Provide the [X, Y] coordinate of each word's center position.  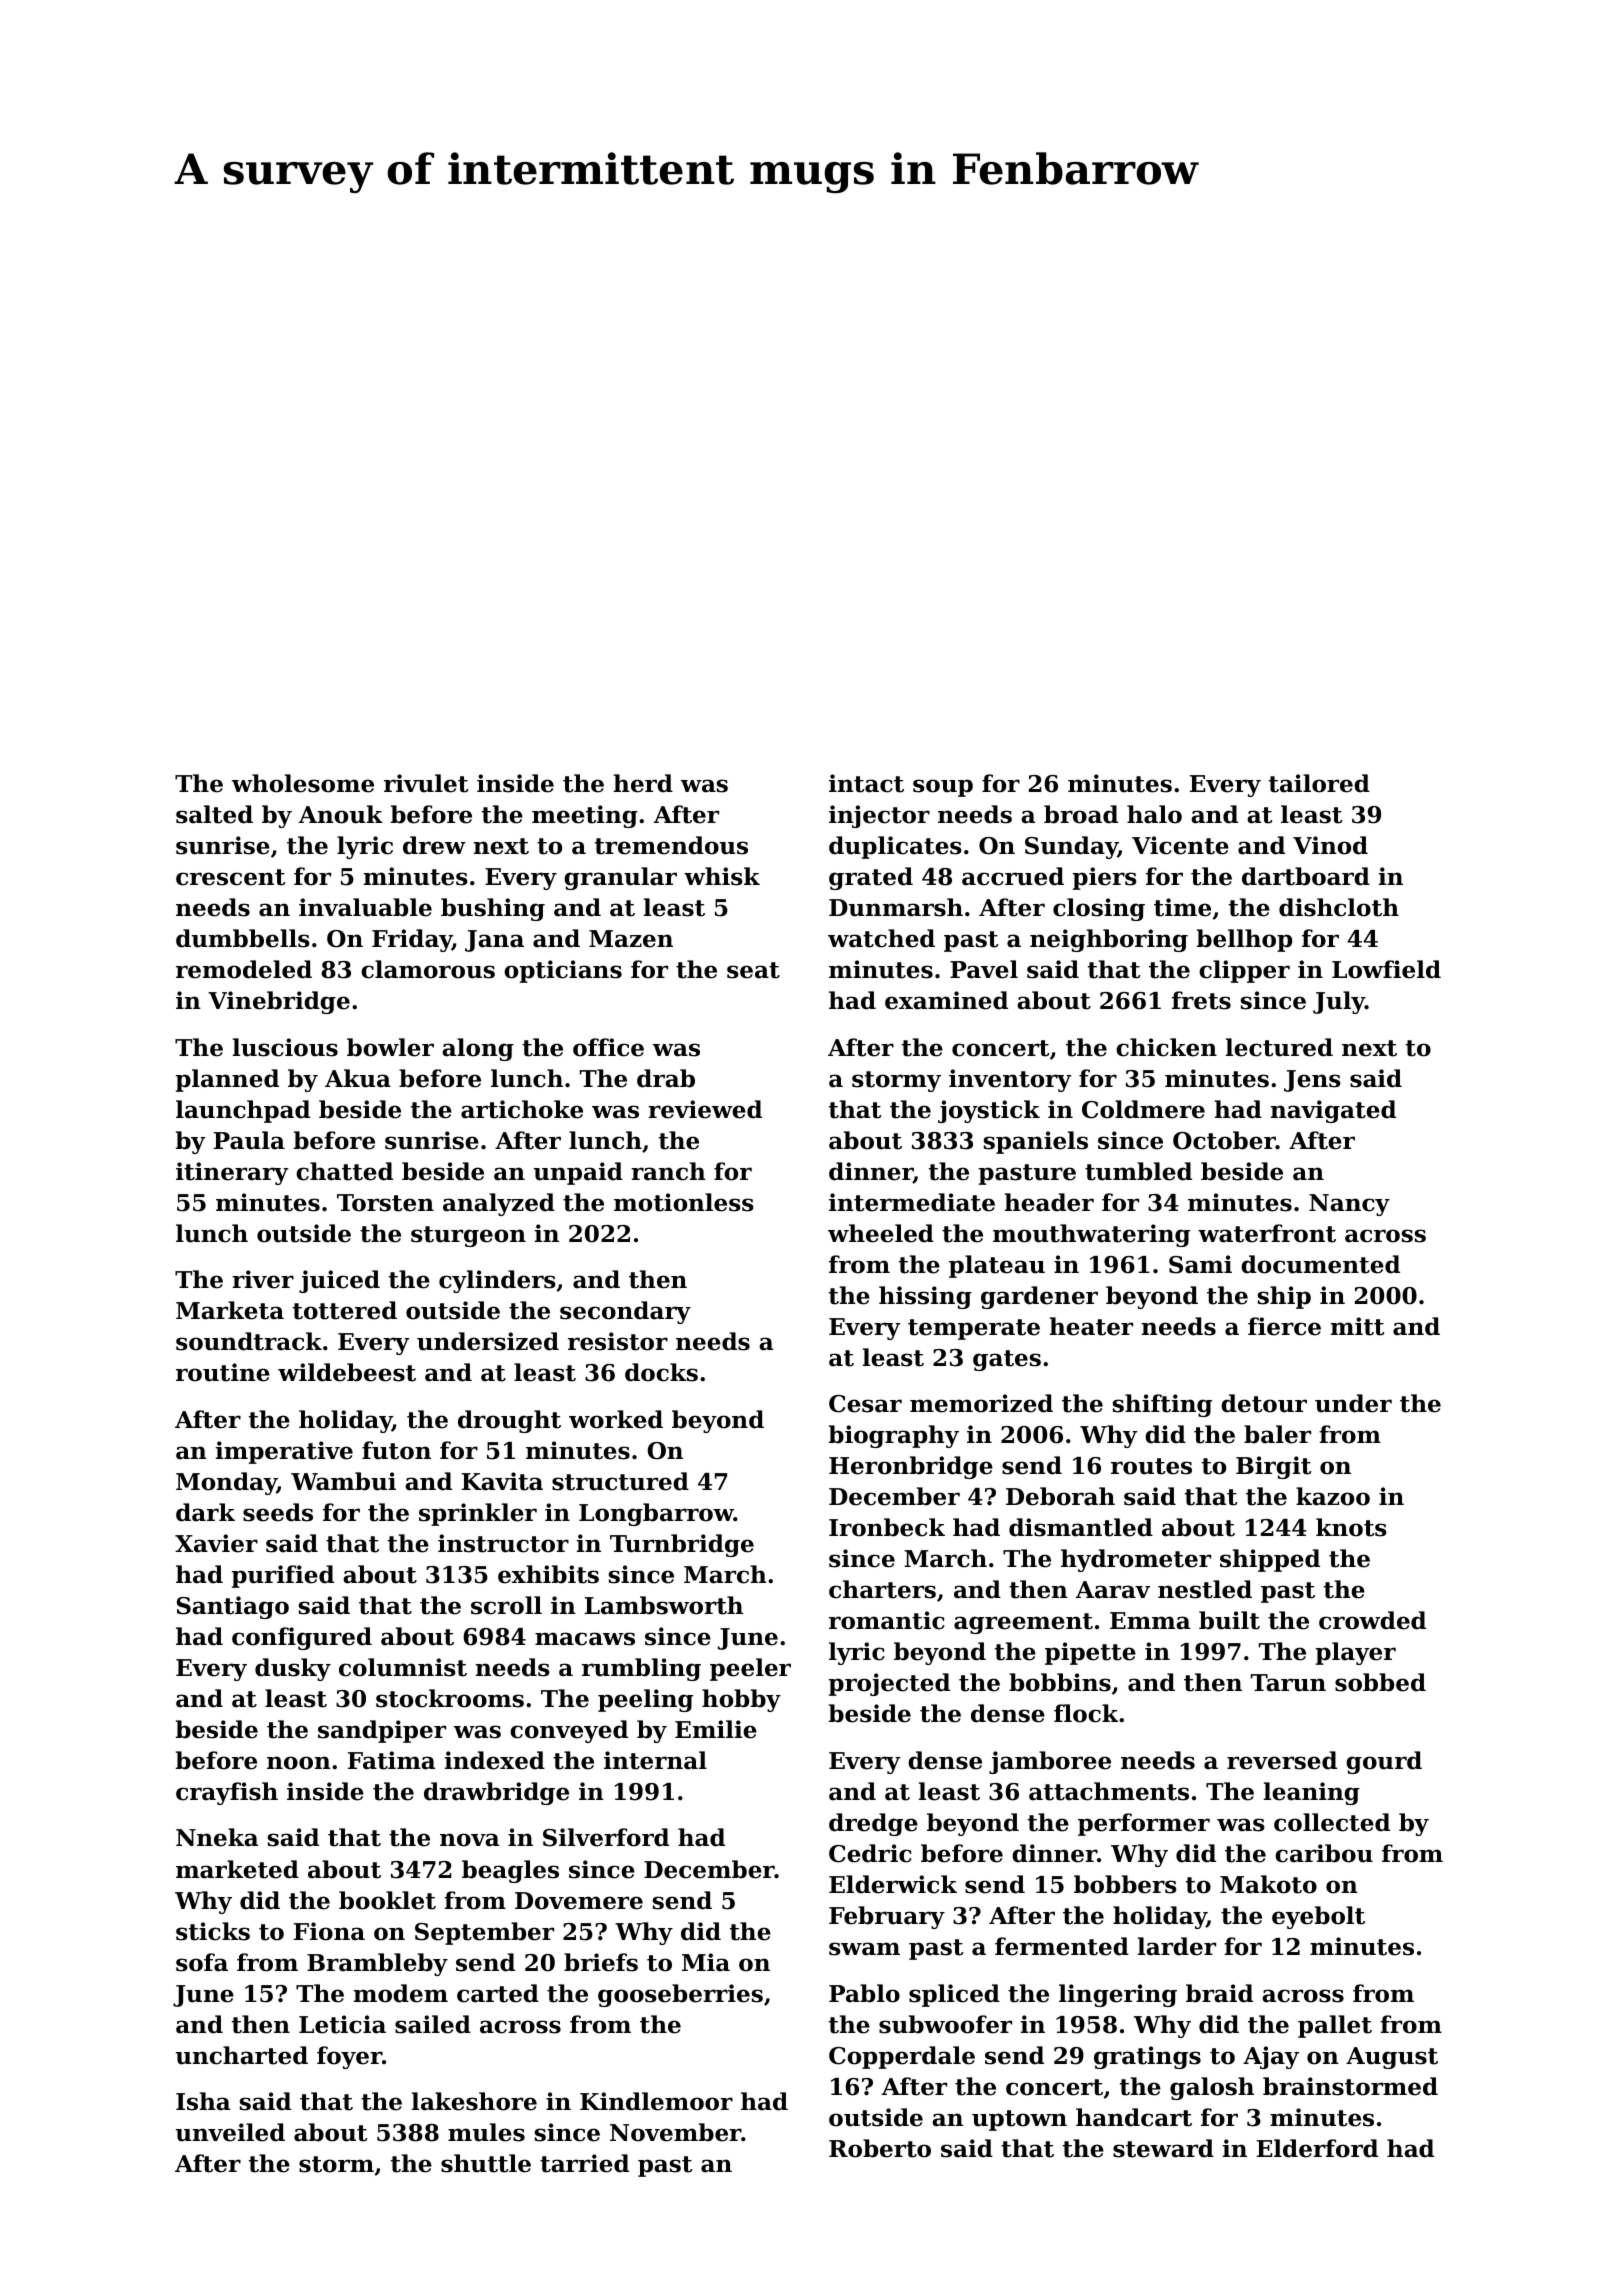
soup [943, 788]
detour [1264, 1403]
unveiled [230, 2132]
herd [643, 783]
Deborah [1060, 1496]
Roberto [880, 2148]
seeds [278, 1512]
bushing [493, 909]
